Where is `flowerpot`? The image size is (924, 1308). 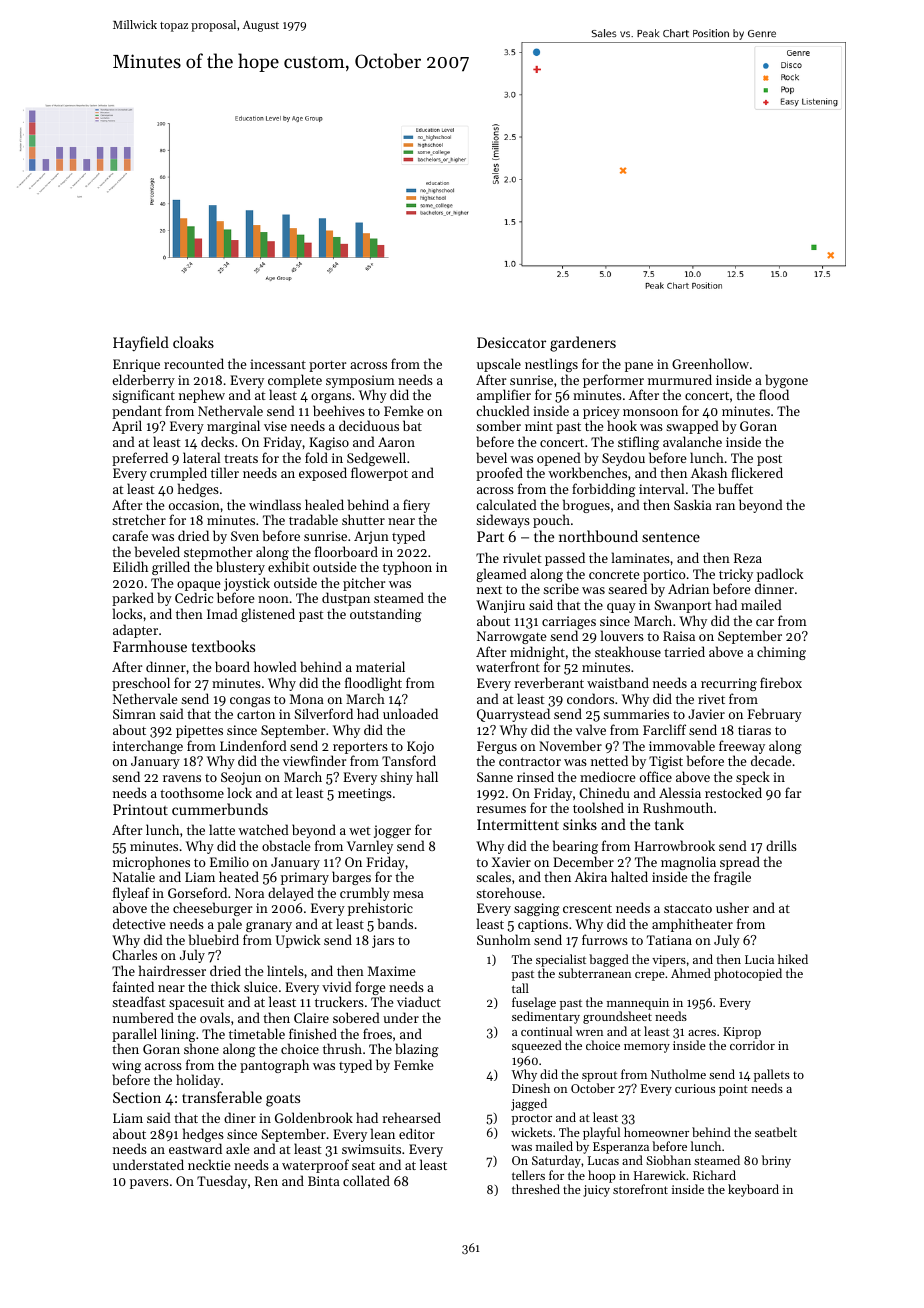
flowerpot is located at coordinates (379, 474).
